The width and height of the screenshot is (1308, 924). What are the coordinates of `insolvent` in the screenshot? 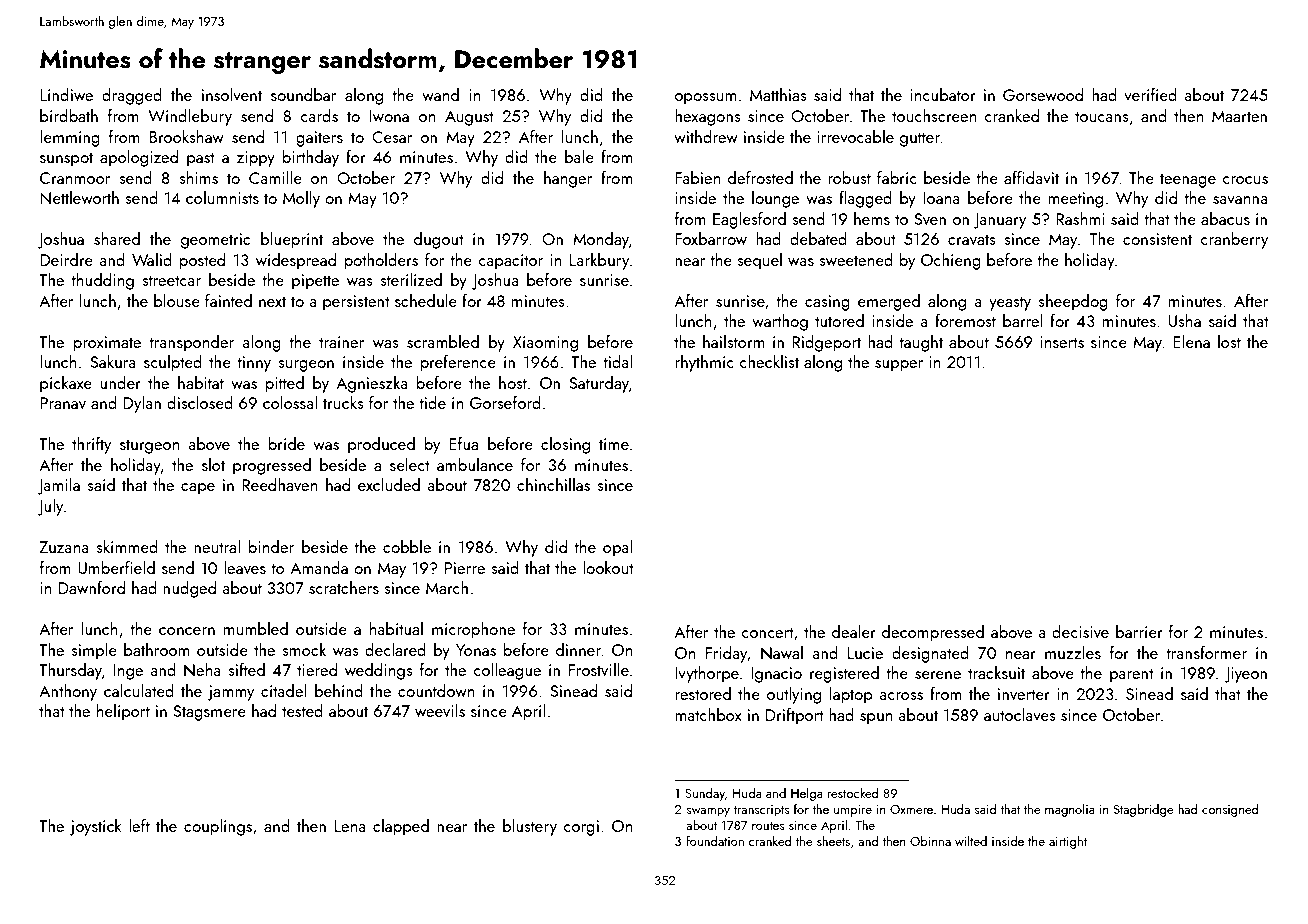 It's located at (232, 94).
